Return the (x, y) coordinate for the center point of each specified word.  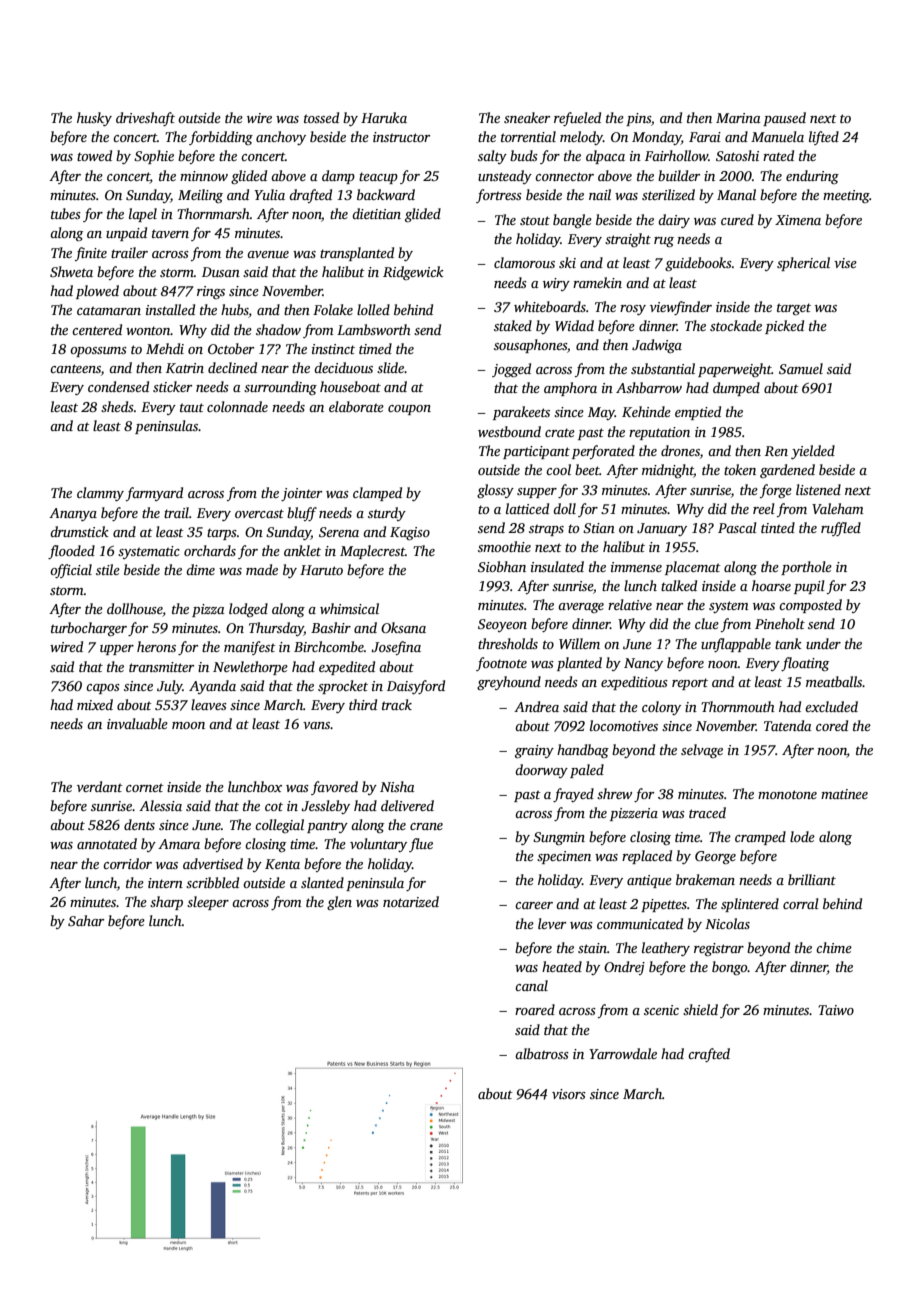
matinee (844, 794)
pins (638, 119)
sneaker (527, 117)
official (71, 571)
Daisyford (416, 687)
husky (94, 119)
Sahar (86, 920)
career (534, 905)
